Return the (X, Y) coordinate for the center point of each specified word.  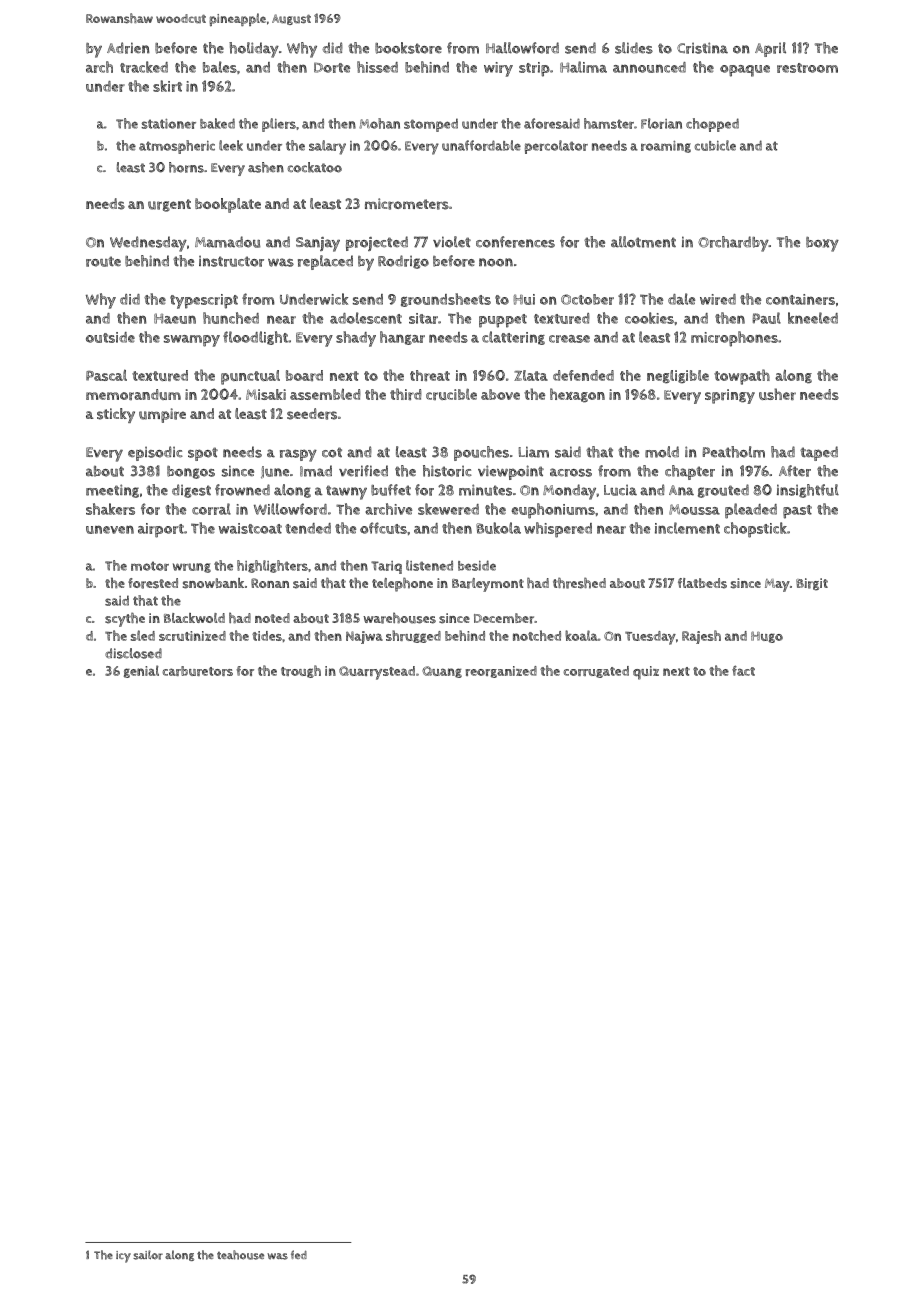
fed (299, 1254)
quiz (646, 673)
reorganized (501, 672)
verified (363, 471)
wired (718, 299)
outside (110, 337)
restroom (807, 68)
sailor (148, 1255)
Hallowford (522, 48)
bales (220, 67)
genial (141, 671)
